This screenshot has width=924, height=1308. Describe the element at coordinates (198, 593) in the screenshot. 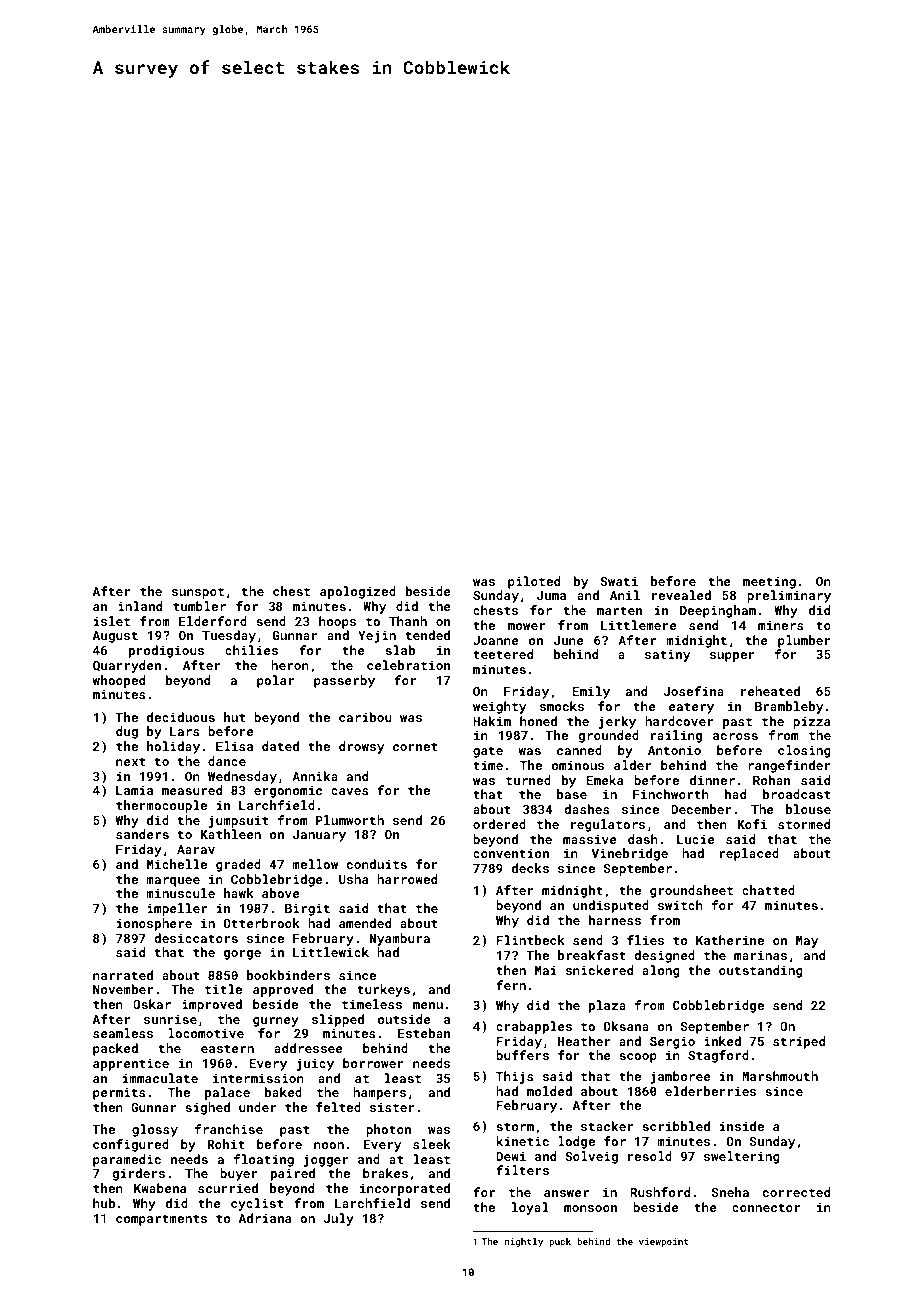

I see `sunspot` at that location.
